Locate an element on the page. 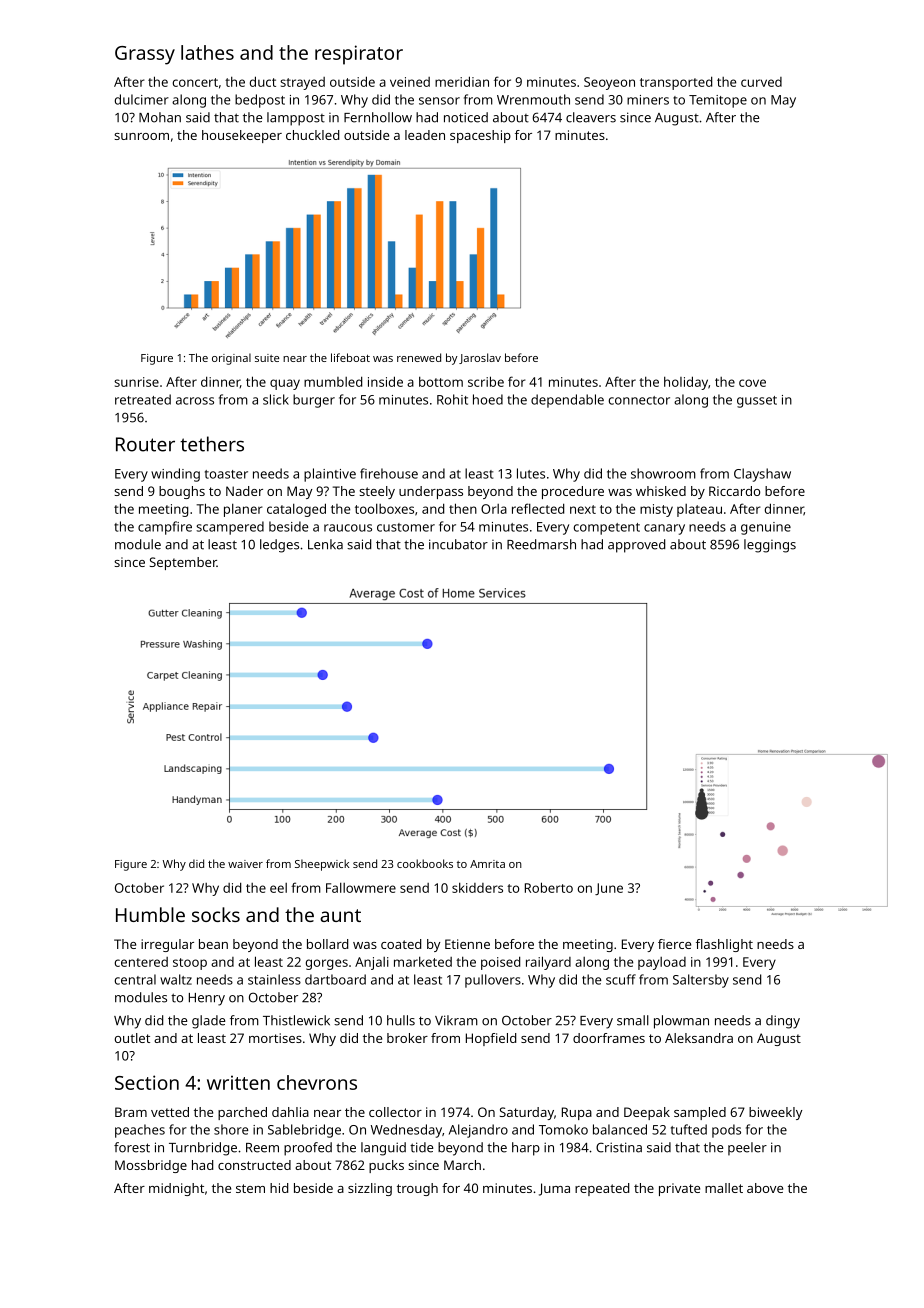 This document has width=924, height=1308. Saltersby is located at coordinates (701, 981).
